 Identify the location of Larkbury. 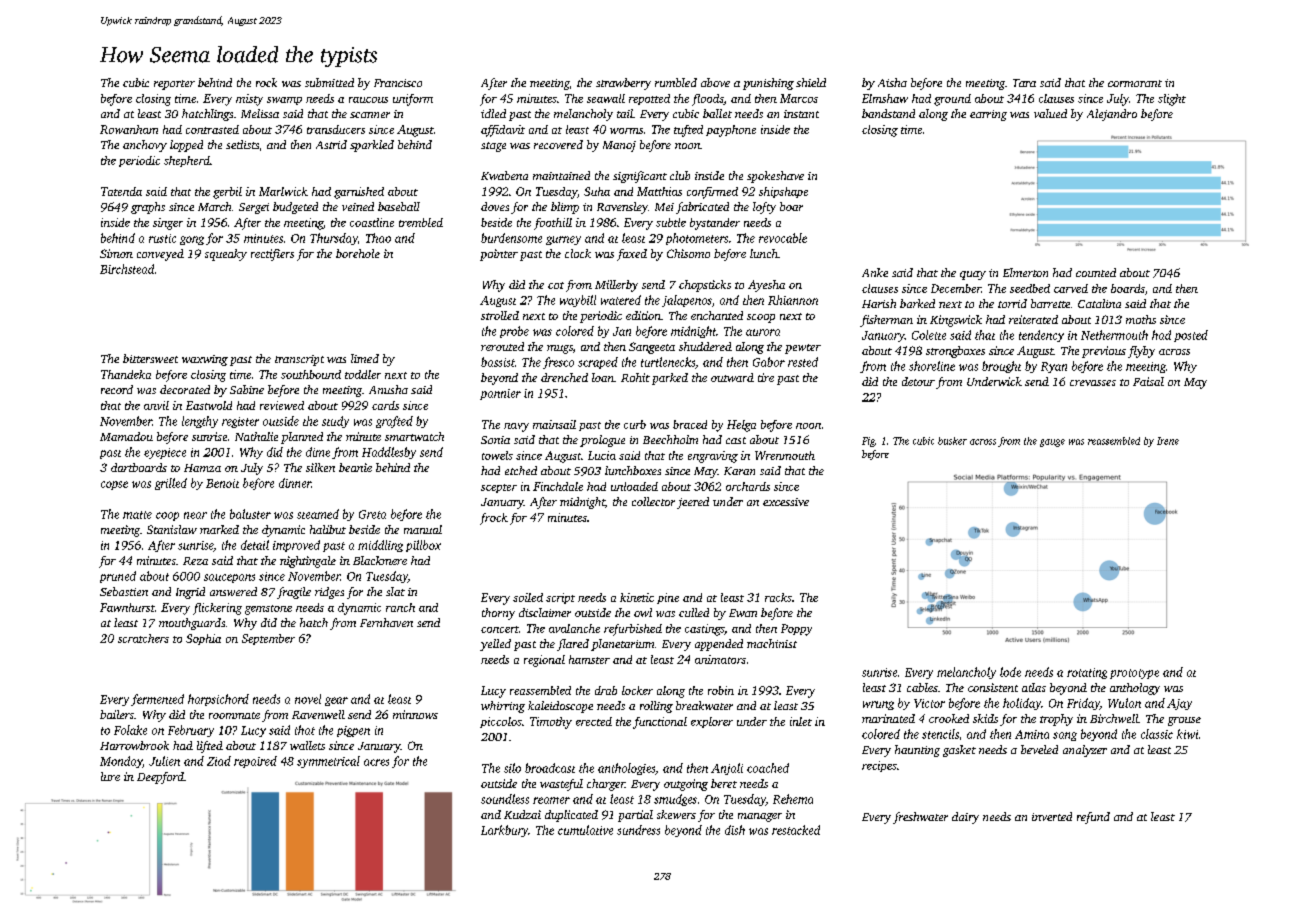
(504, 831).
